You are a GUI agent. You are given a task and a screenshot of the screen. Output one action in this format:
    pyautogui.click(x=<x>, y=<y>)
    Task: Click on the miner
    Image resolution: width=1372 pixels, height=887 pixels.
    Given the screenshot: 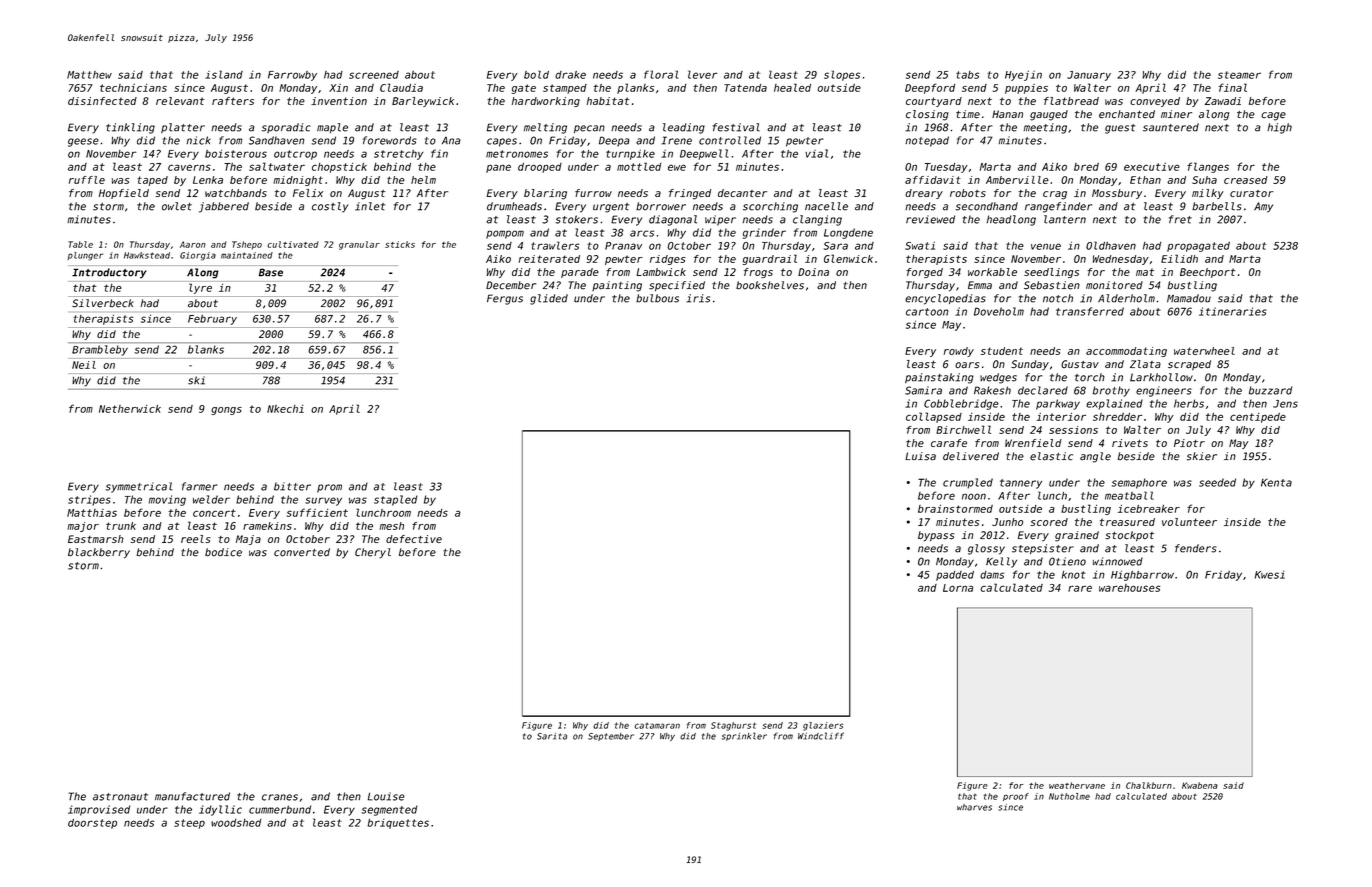 What is the action you would take?
    pyautogui.click(x=1176, y=114)
